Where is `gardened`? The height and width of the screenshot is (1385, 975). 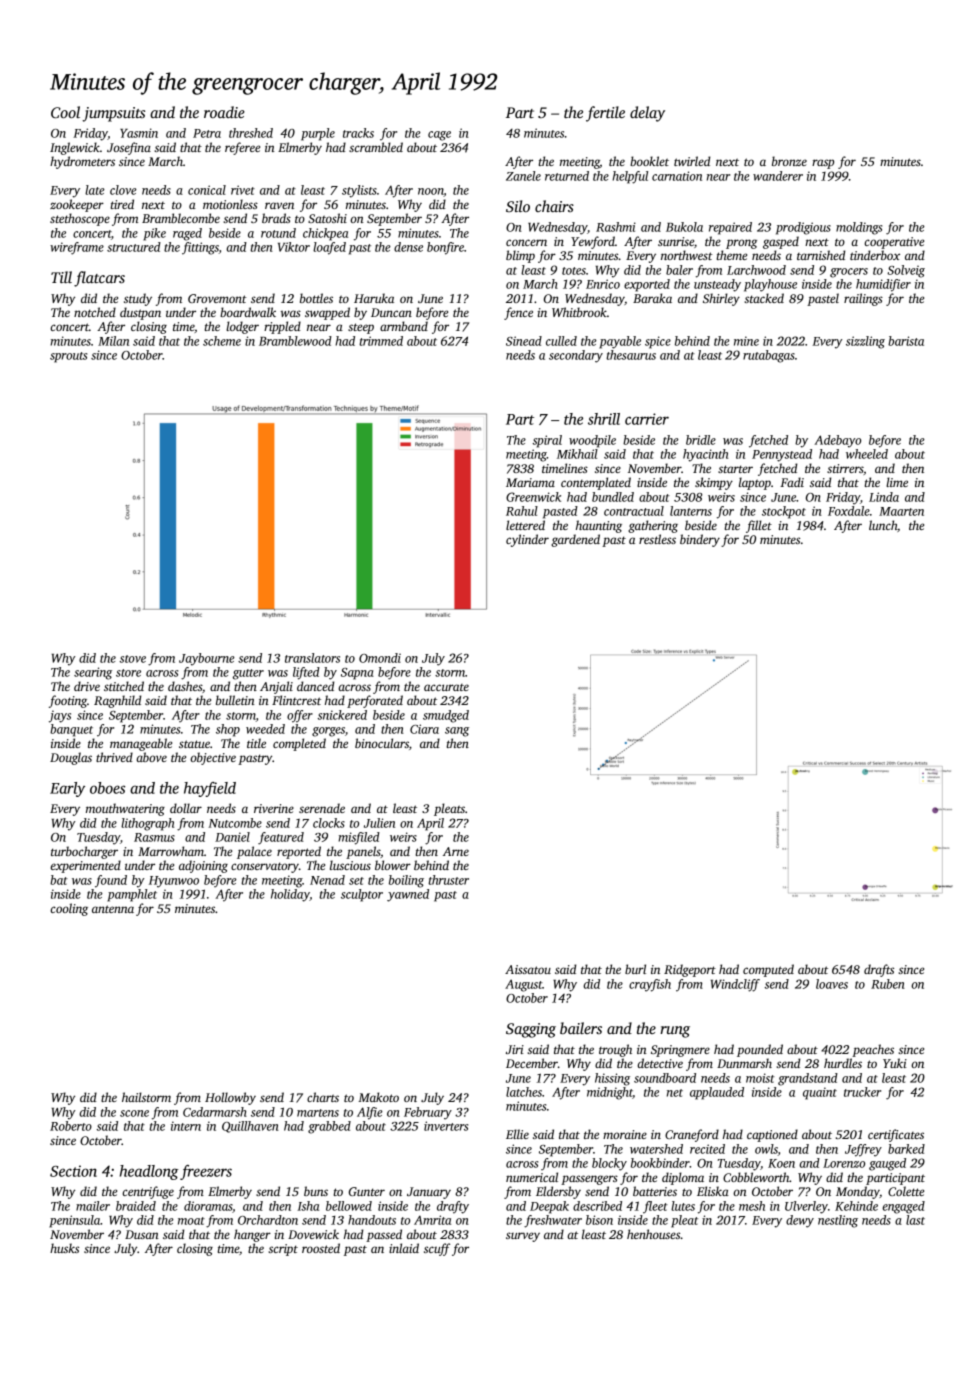 gardened is located at coordinates (575, 540).
